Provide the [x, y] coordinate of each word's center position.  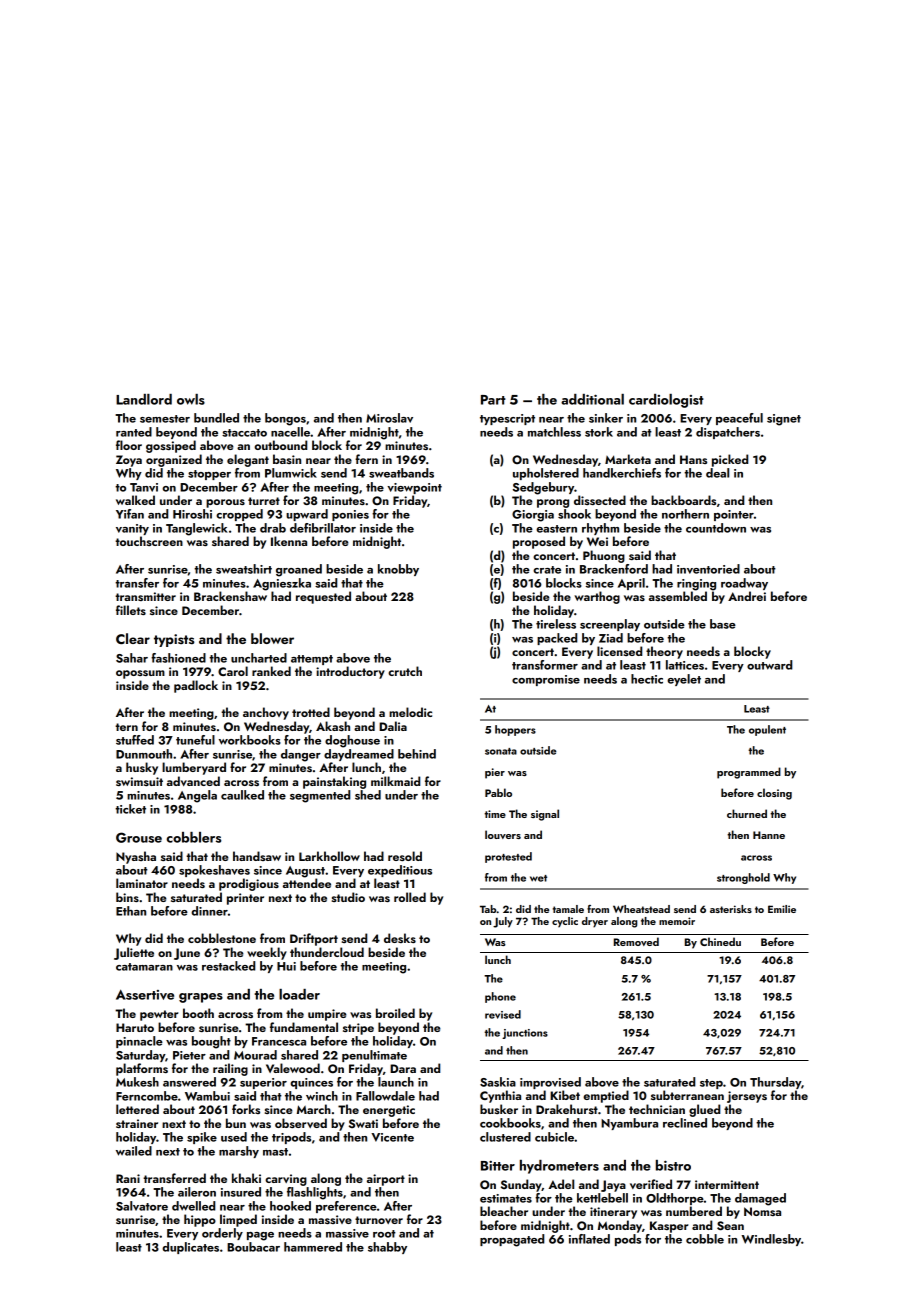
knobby [398, 570]
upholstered [546, 474]
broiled [395, 1013]
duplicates [190, 1248]
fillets [131, 610]
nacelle [290, 432]
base [723, 624]
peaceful [739, 419]
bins [127, 897]
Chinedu [720, 941]
